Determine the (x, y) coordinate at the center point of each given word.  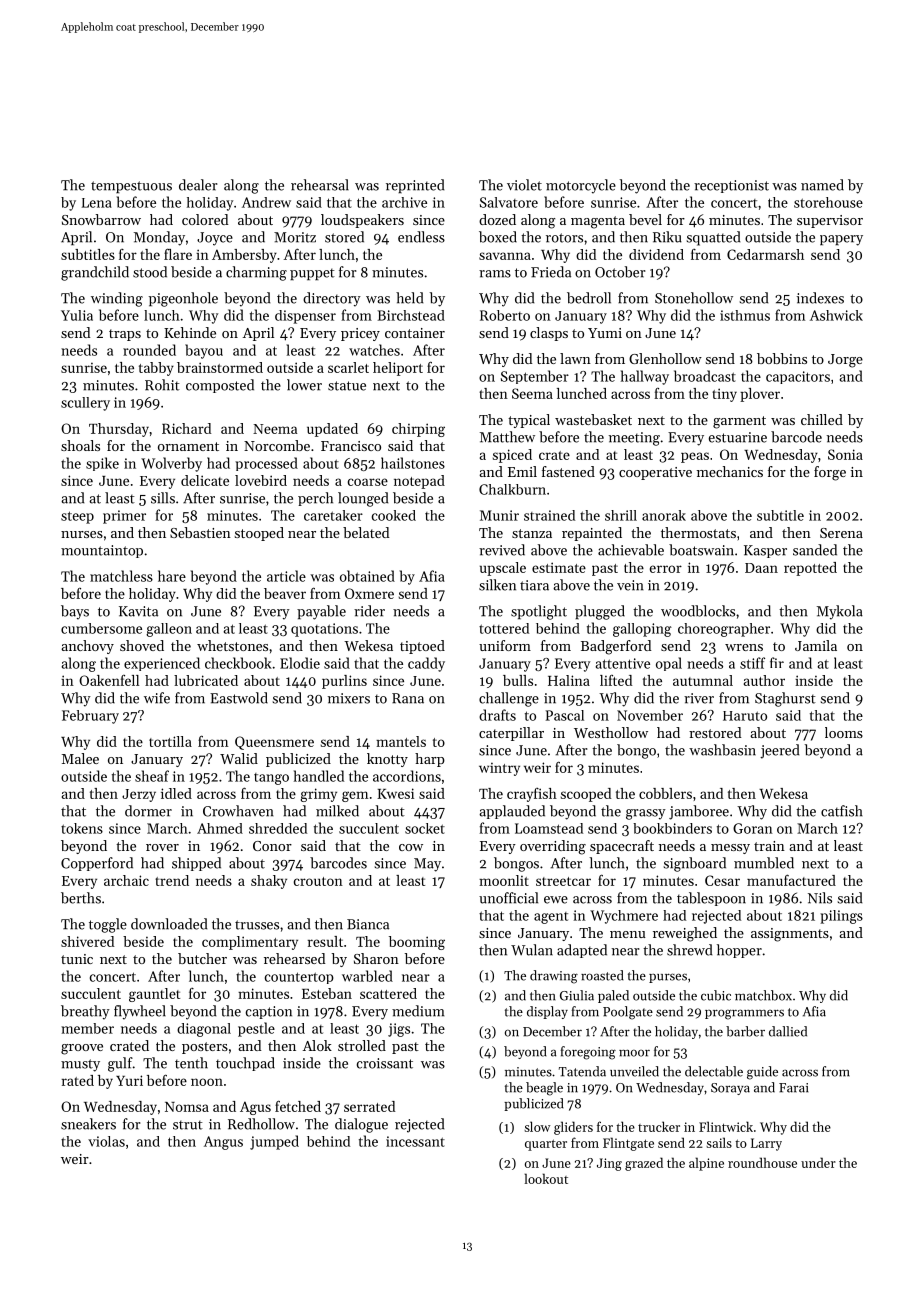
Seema (532, 393)
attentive (622, 663)
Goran (753, 828)
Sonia (845, 454)
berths (81, 898)
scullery (85, 404)
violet (524, 185)
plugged (600, 612)
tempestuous (131, 187)
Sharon (376, 958)
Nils (820, 898)
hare (172, 576)
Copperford (97, 864)
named (822, 185)
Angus (223, 1143)
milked (337, 811)
